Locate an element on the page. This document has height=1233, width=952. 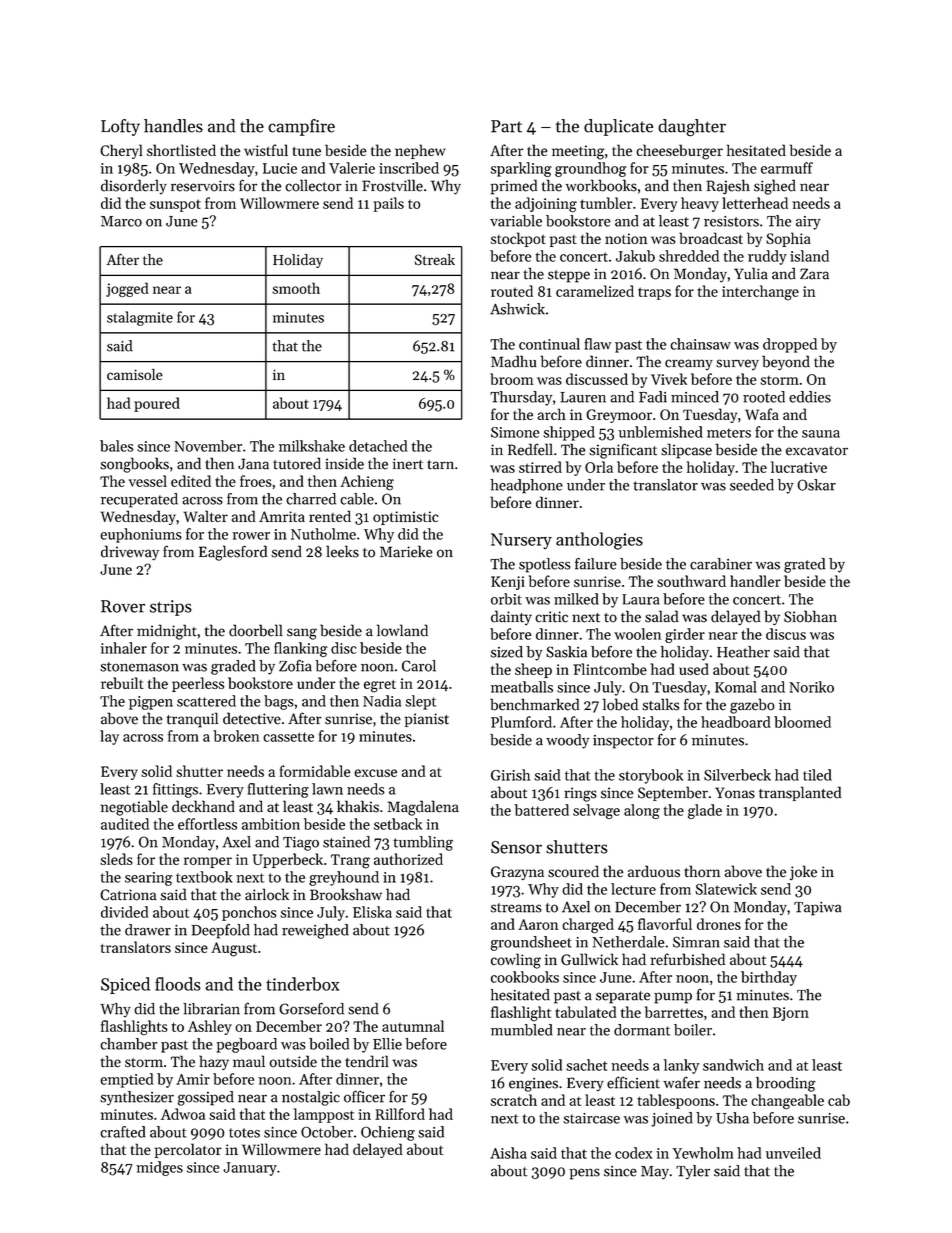
Tyler is located at coordinates (693, 1172).
